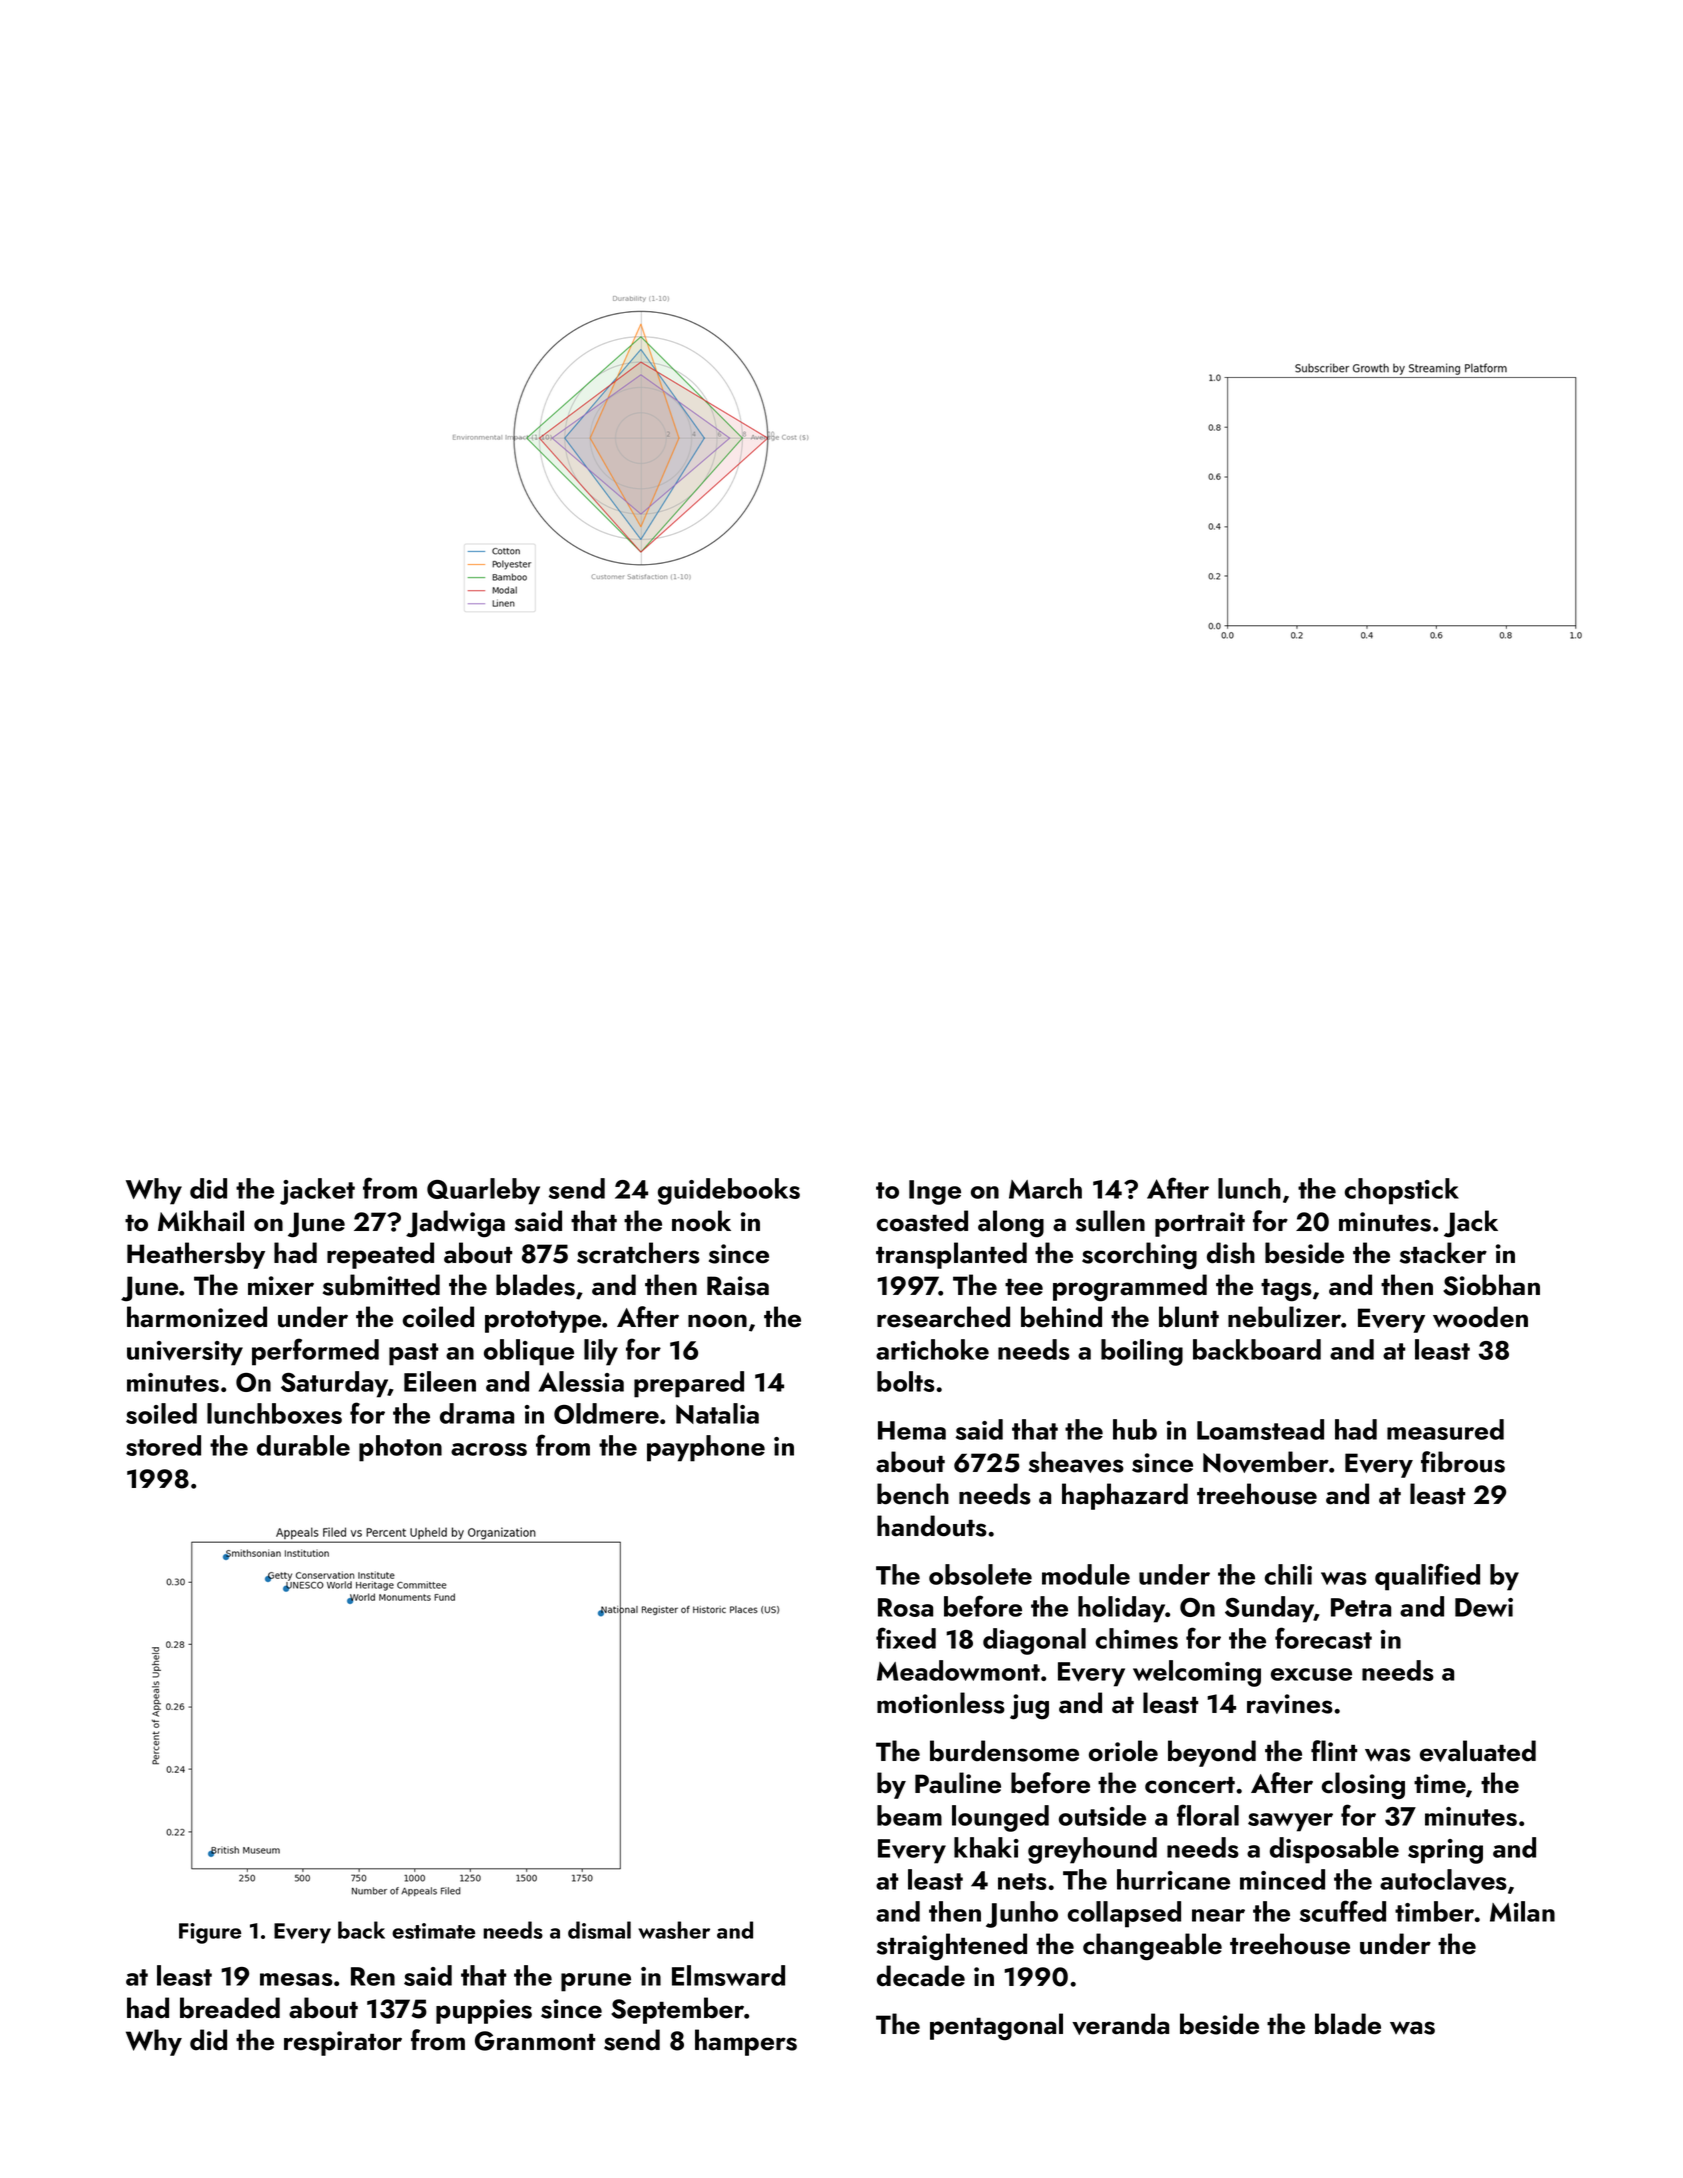  Describe the element at coordinates (161, 1413) in the screenshot. I see `soiled` at that location.
